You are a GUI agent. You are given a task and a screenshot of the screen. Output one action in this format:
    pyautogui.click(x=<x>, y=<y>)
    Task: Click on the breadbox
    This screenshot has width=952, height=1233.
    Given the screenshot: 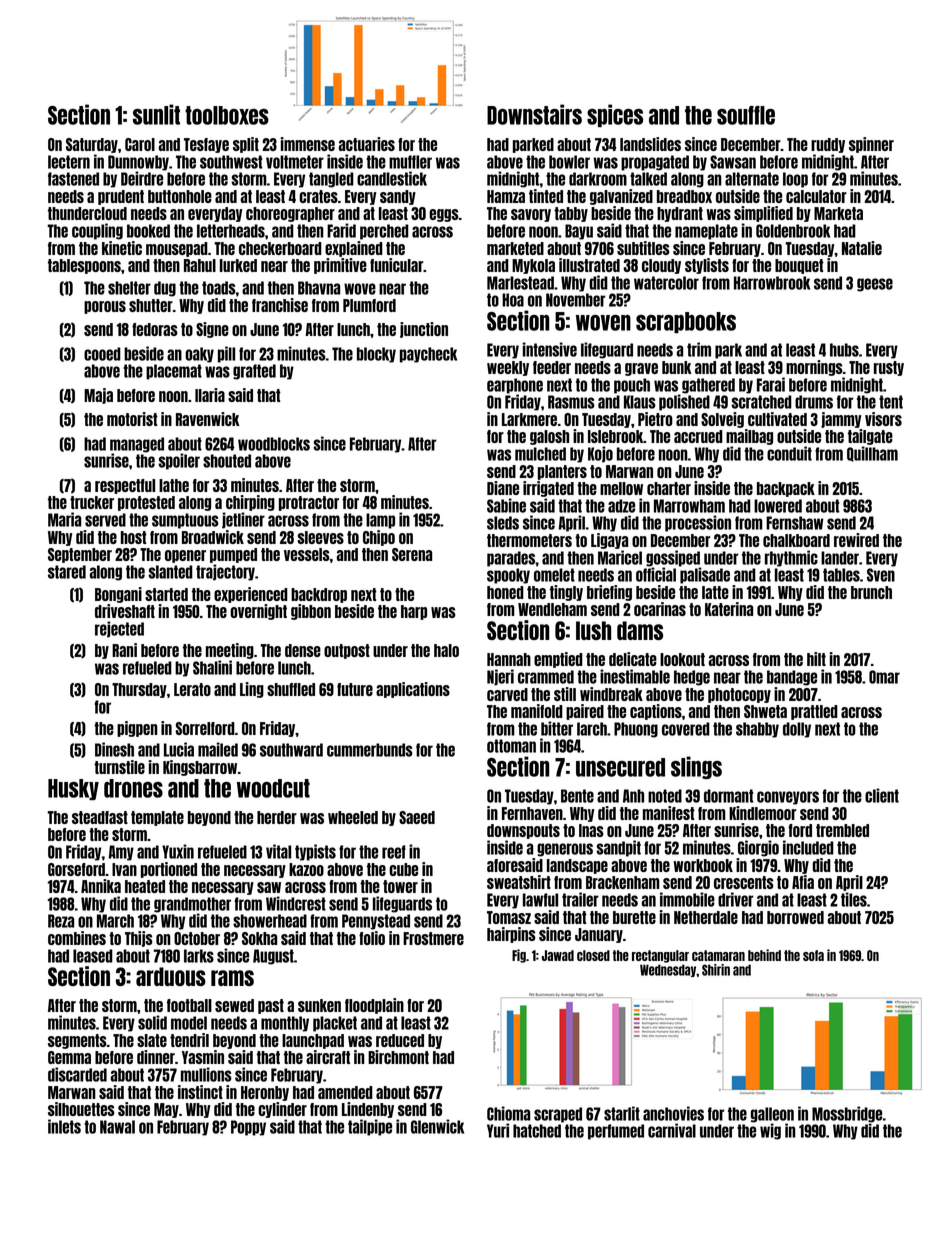 What is the action you would take?
    pyautogui.click(x=684, y=196)
